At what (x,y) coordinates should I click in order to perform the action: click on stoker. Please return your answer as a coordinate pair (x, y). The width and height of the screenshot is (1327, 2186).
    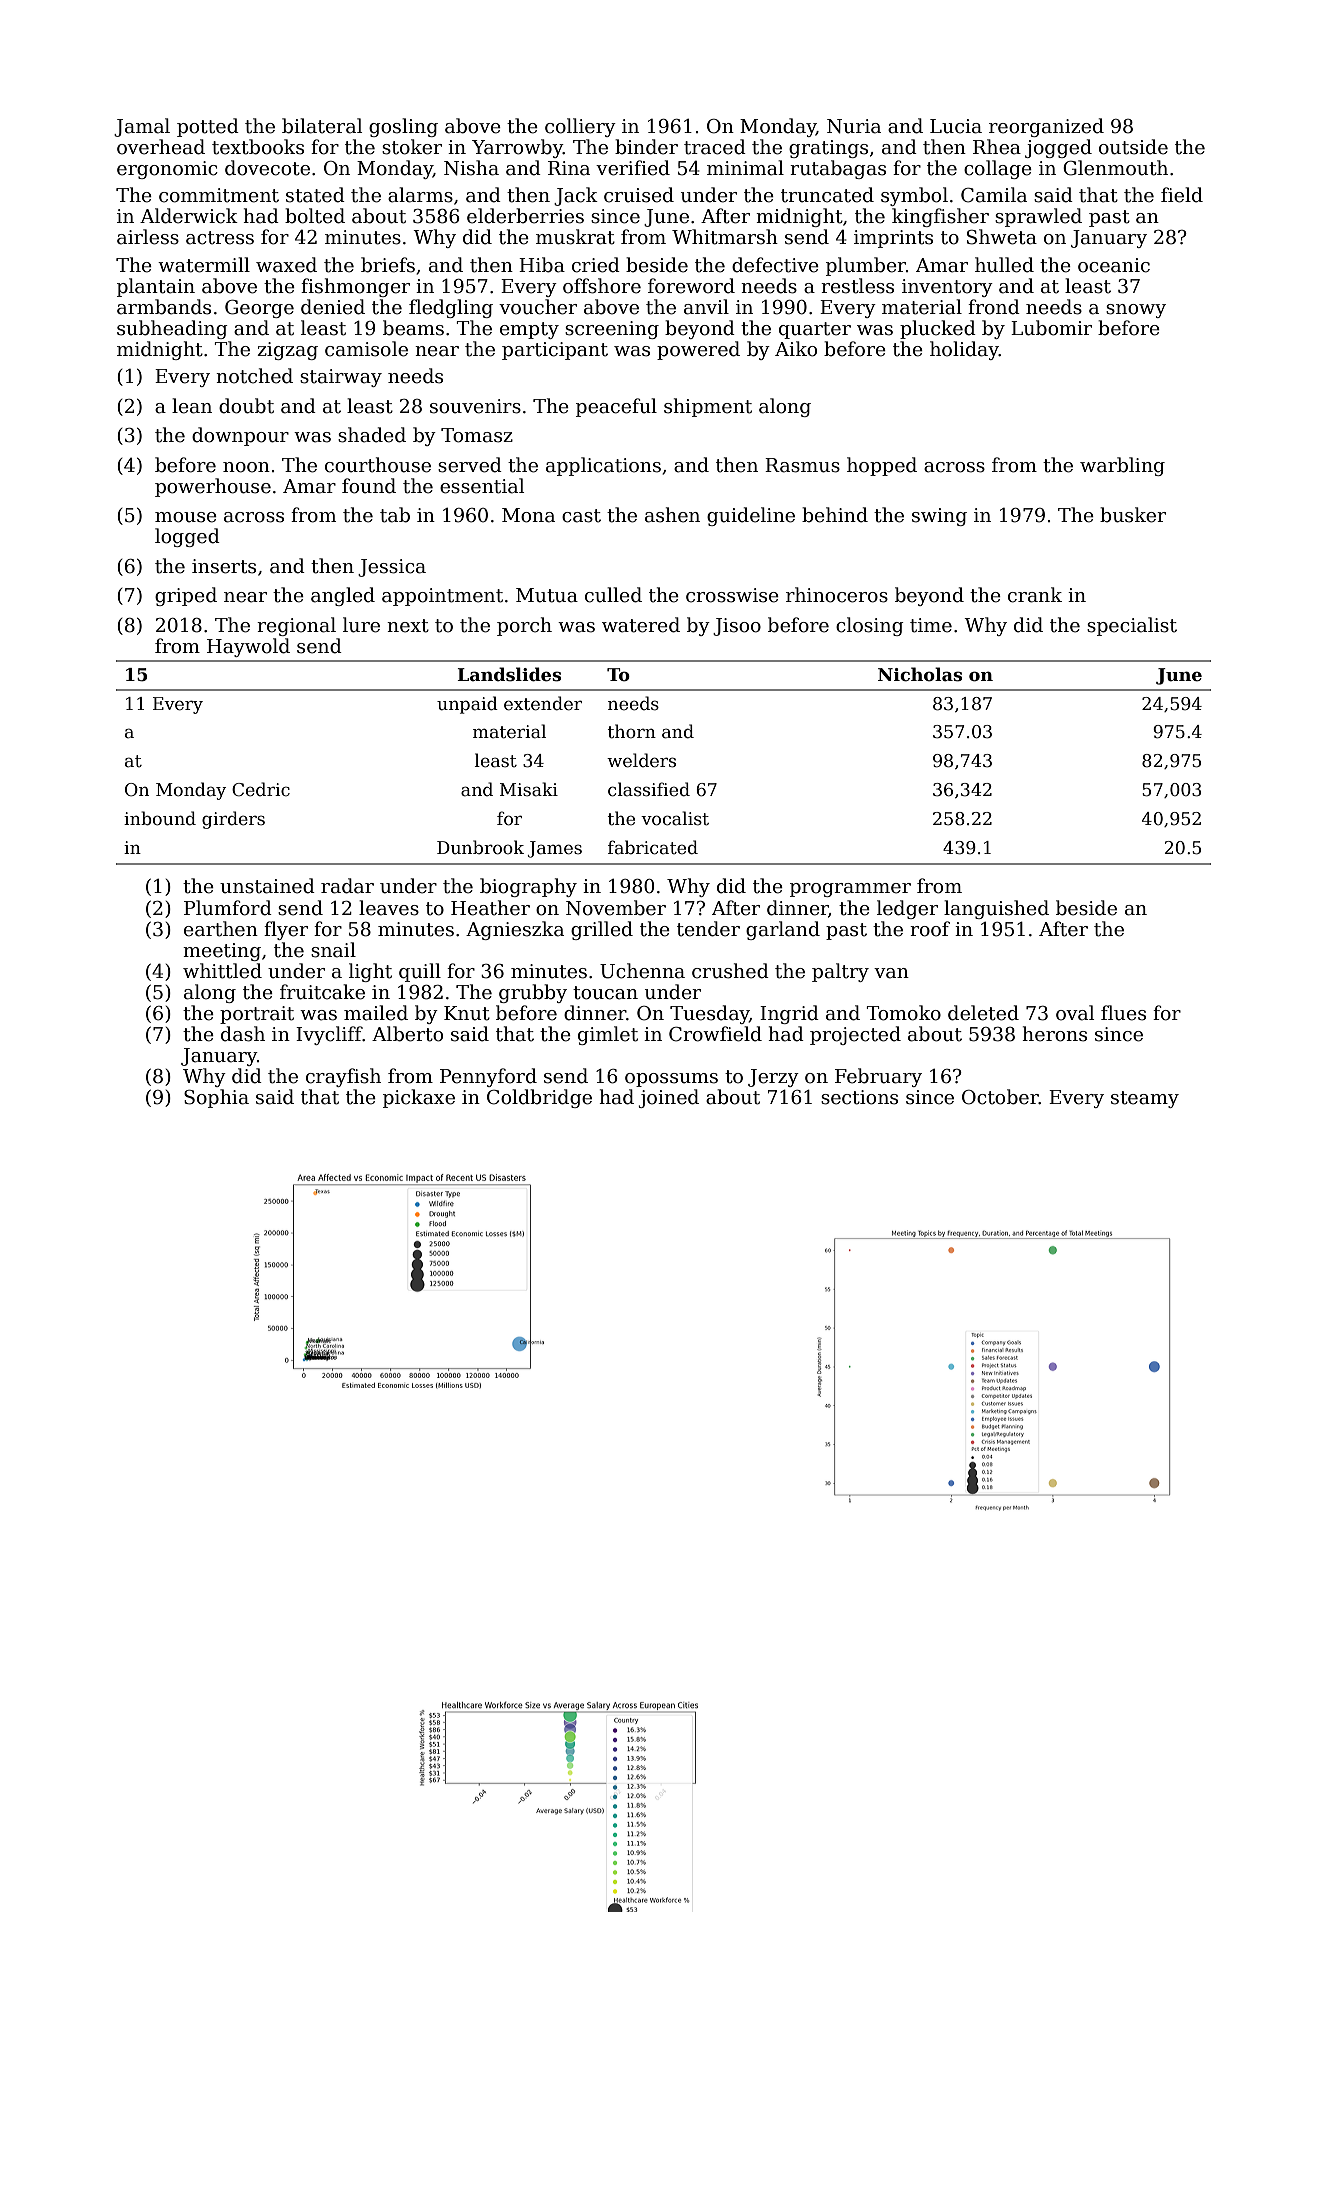
    Looking at the image, I should click on (412, 147).
